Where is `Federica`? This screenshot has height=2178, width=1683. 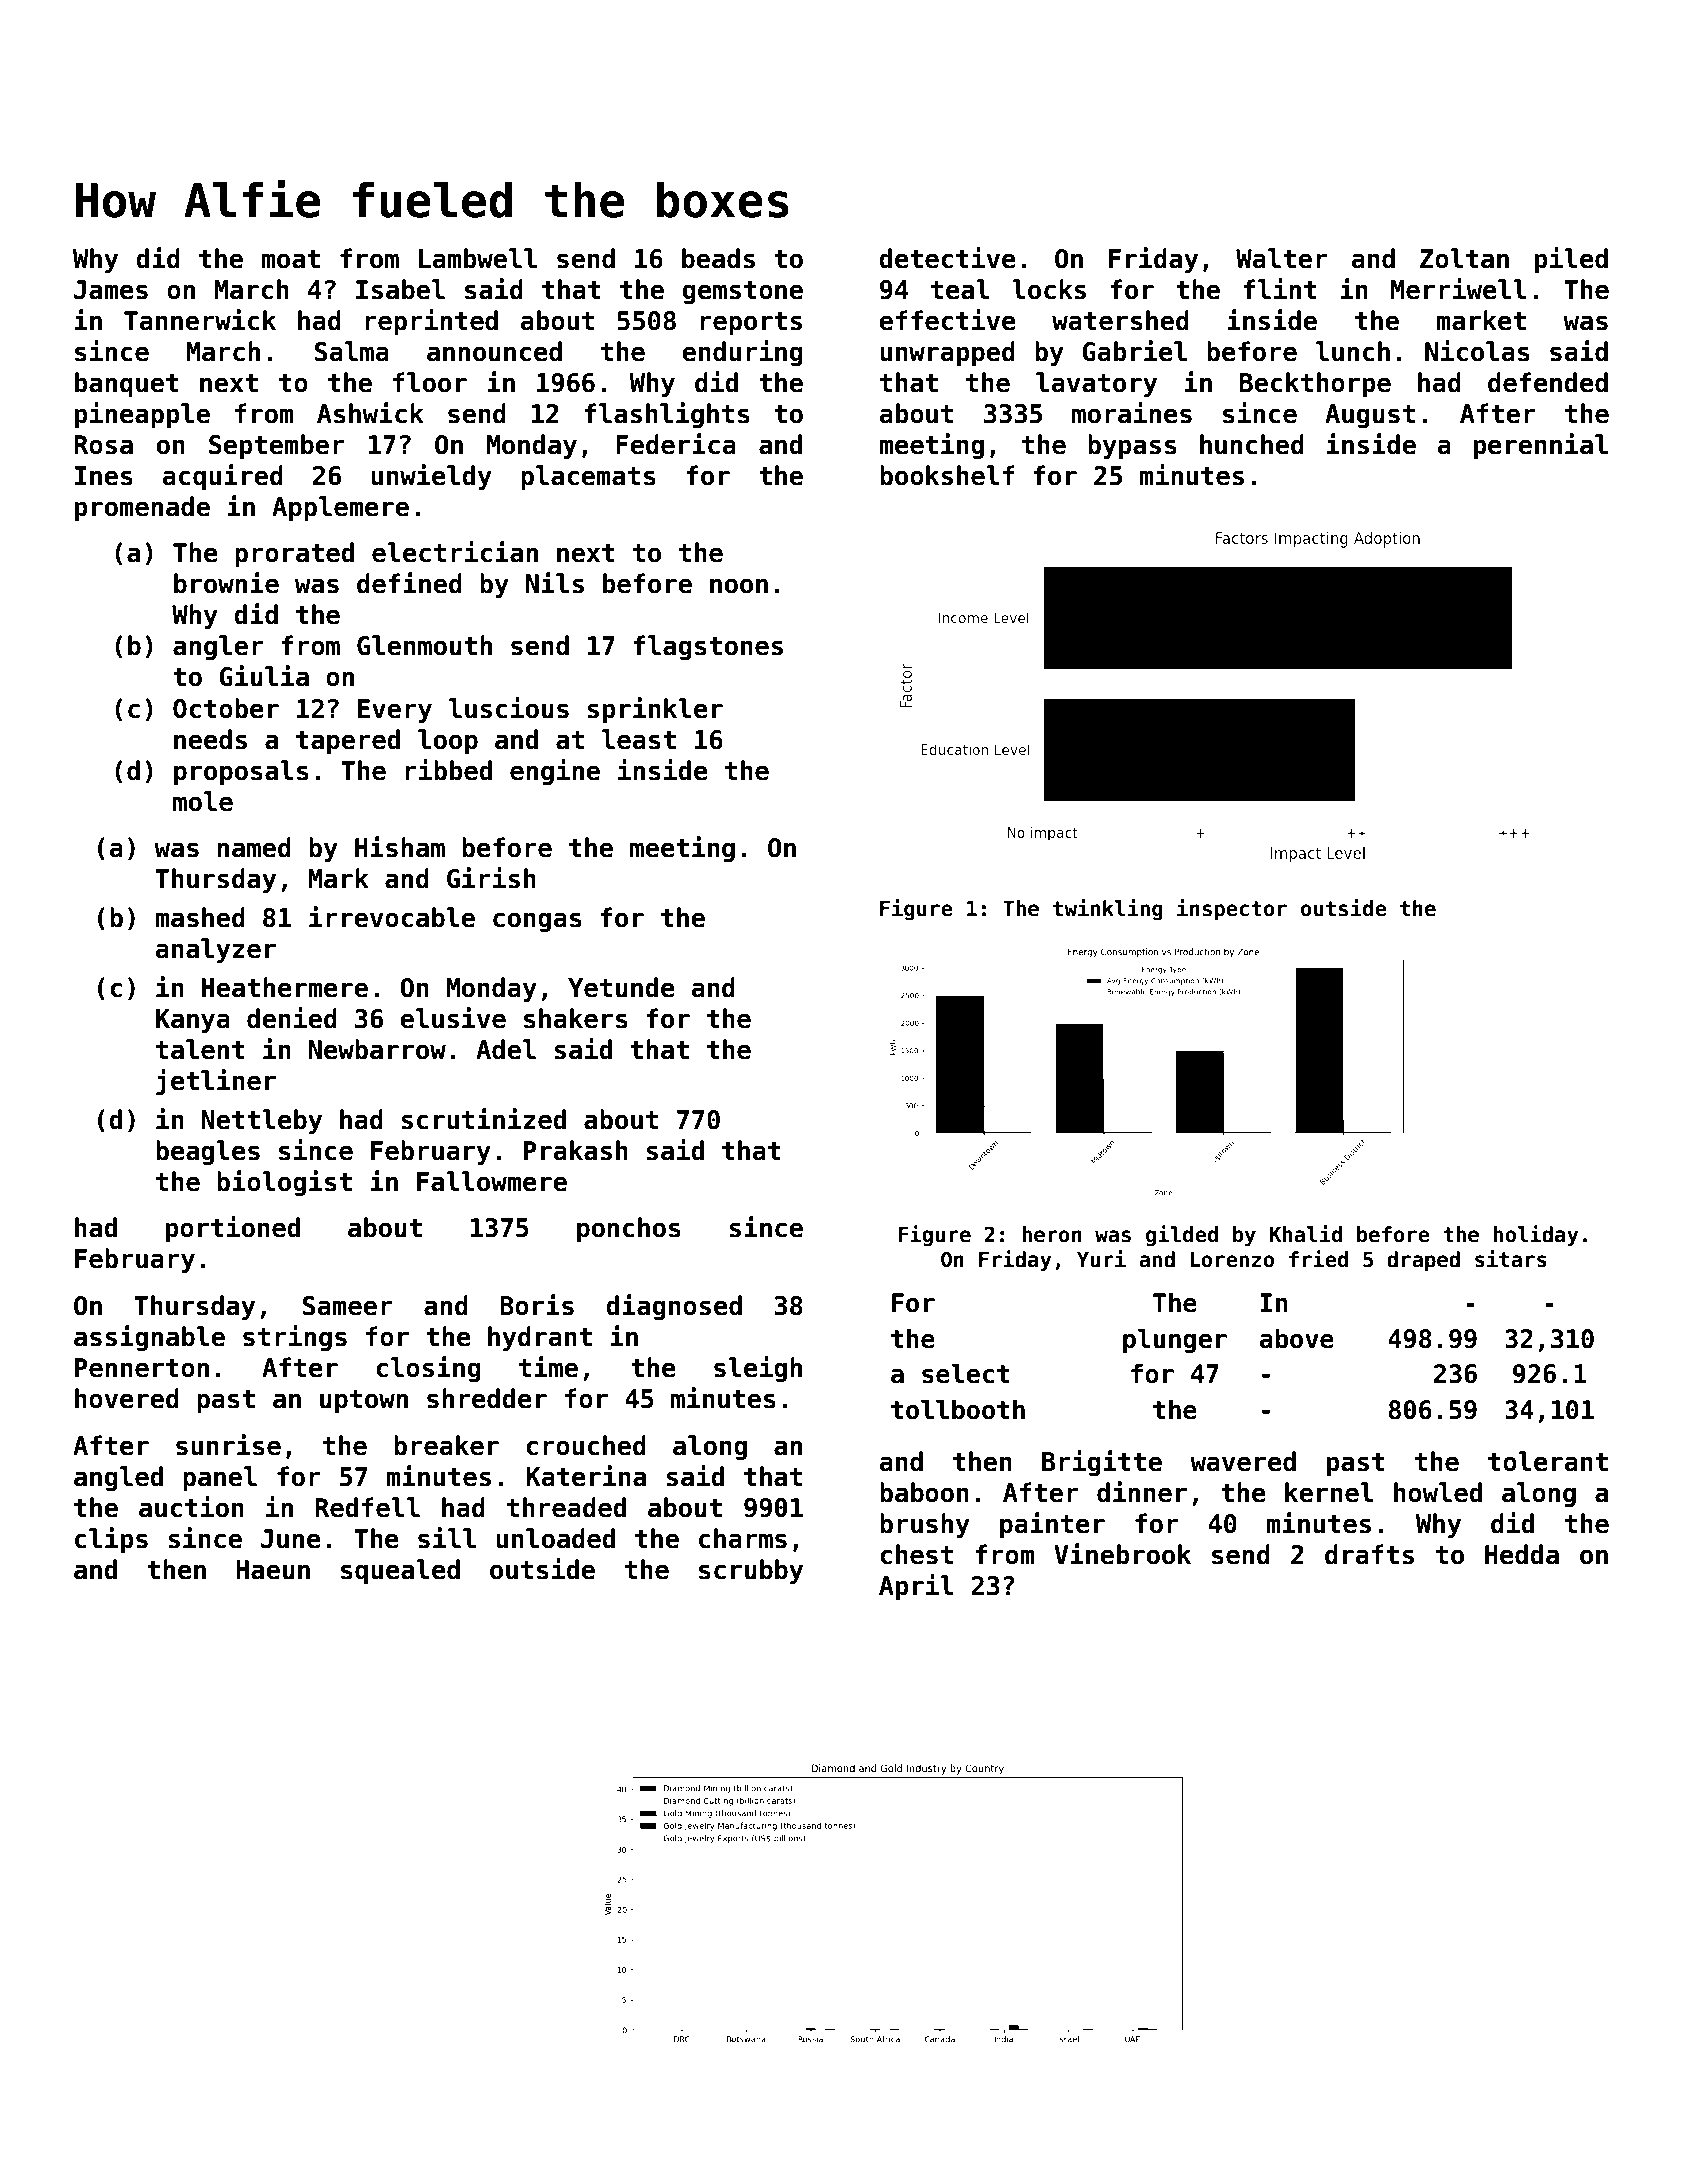
Federica is located at coordinates (676, 444).
